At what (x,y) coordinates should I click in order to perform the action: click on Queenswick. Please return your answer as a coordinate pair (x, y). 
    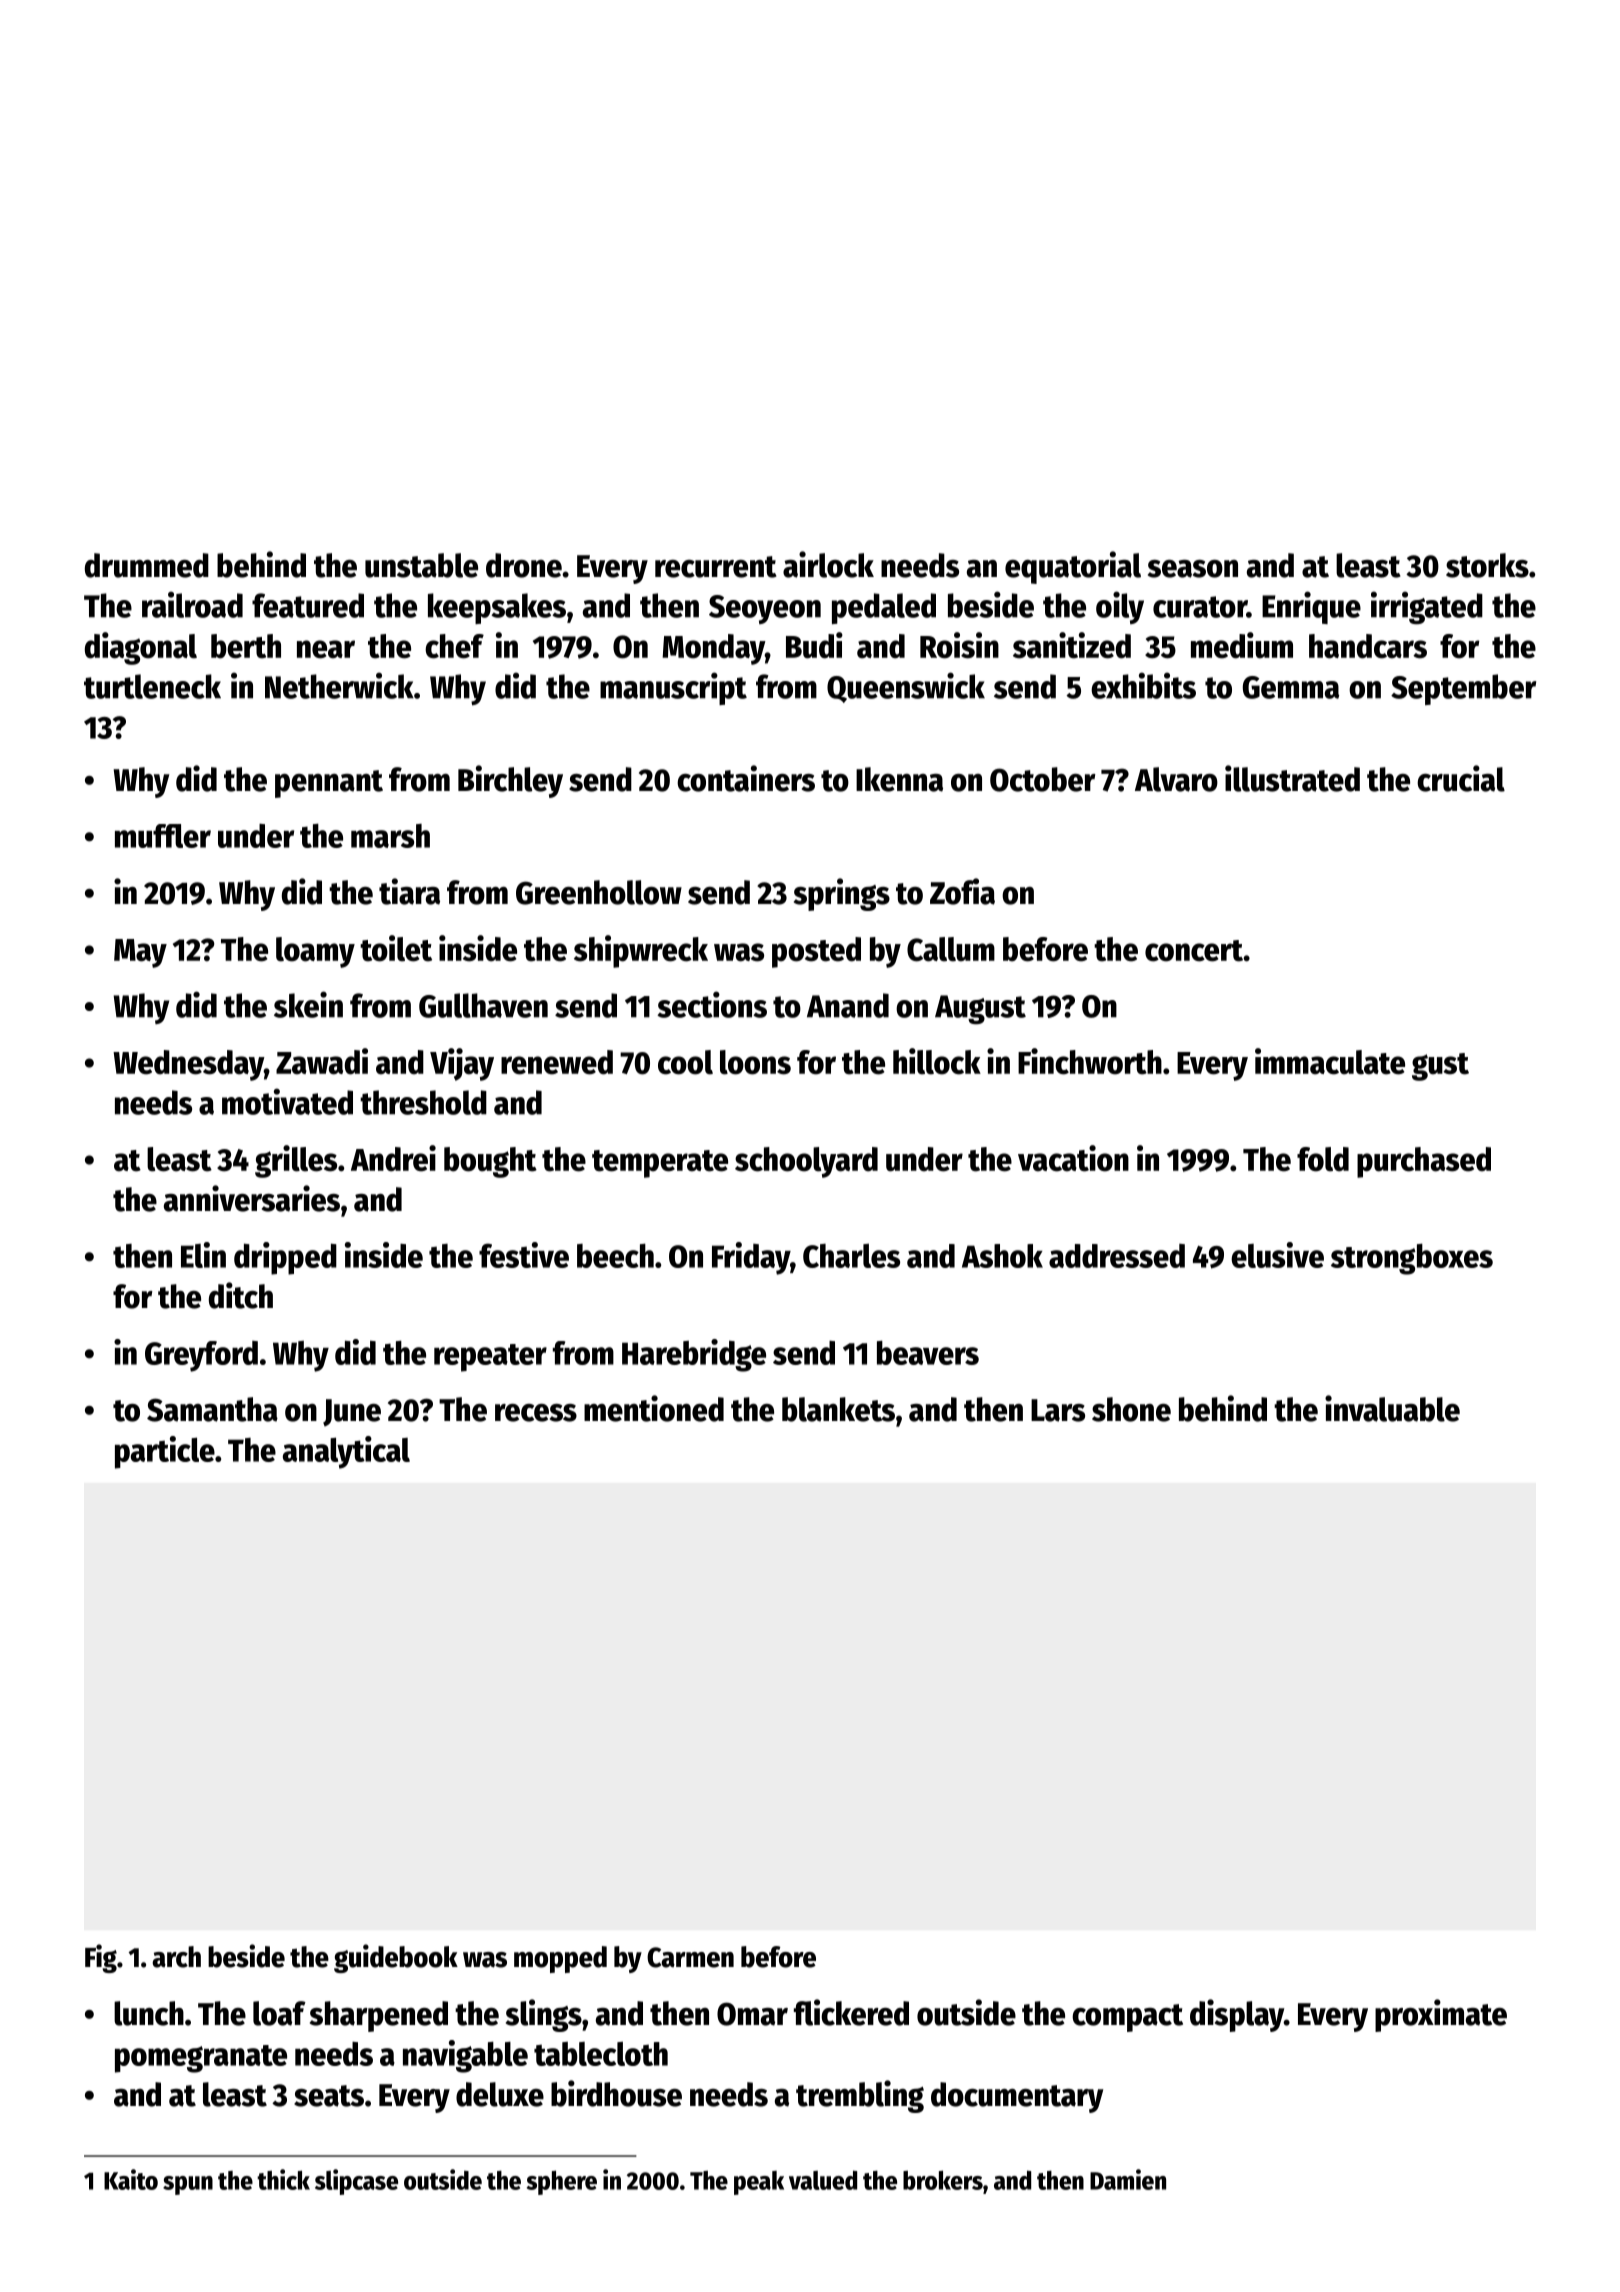
    Looking at the image, I should click on (906, 687).
